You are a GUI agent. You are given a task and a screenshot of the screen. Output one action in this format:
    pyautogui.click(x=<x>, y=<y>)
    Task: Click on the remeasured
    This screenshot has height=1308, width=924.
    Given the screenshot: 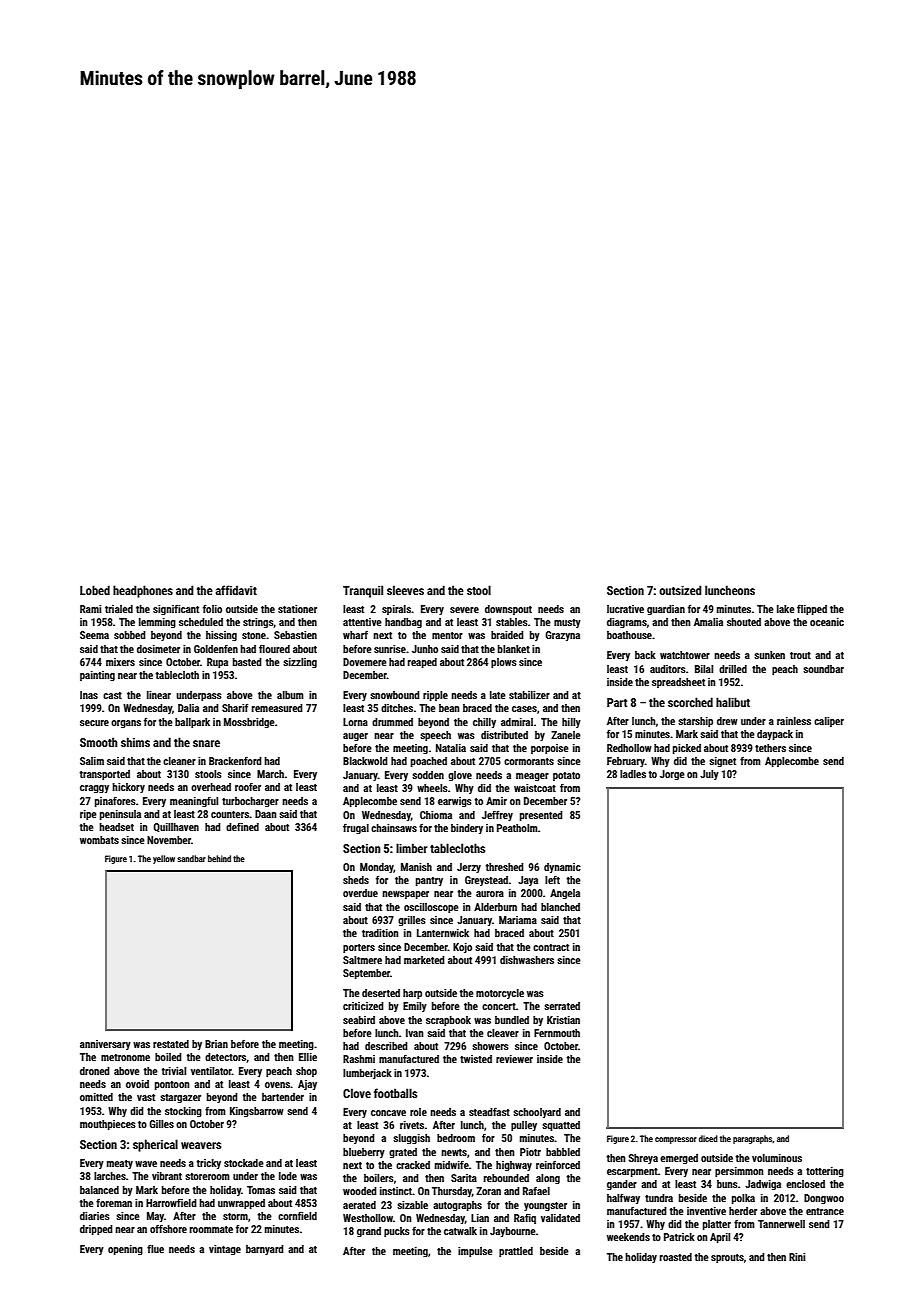 What is the action you would take?
    pyautogui.click(x=277, y=708)
